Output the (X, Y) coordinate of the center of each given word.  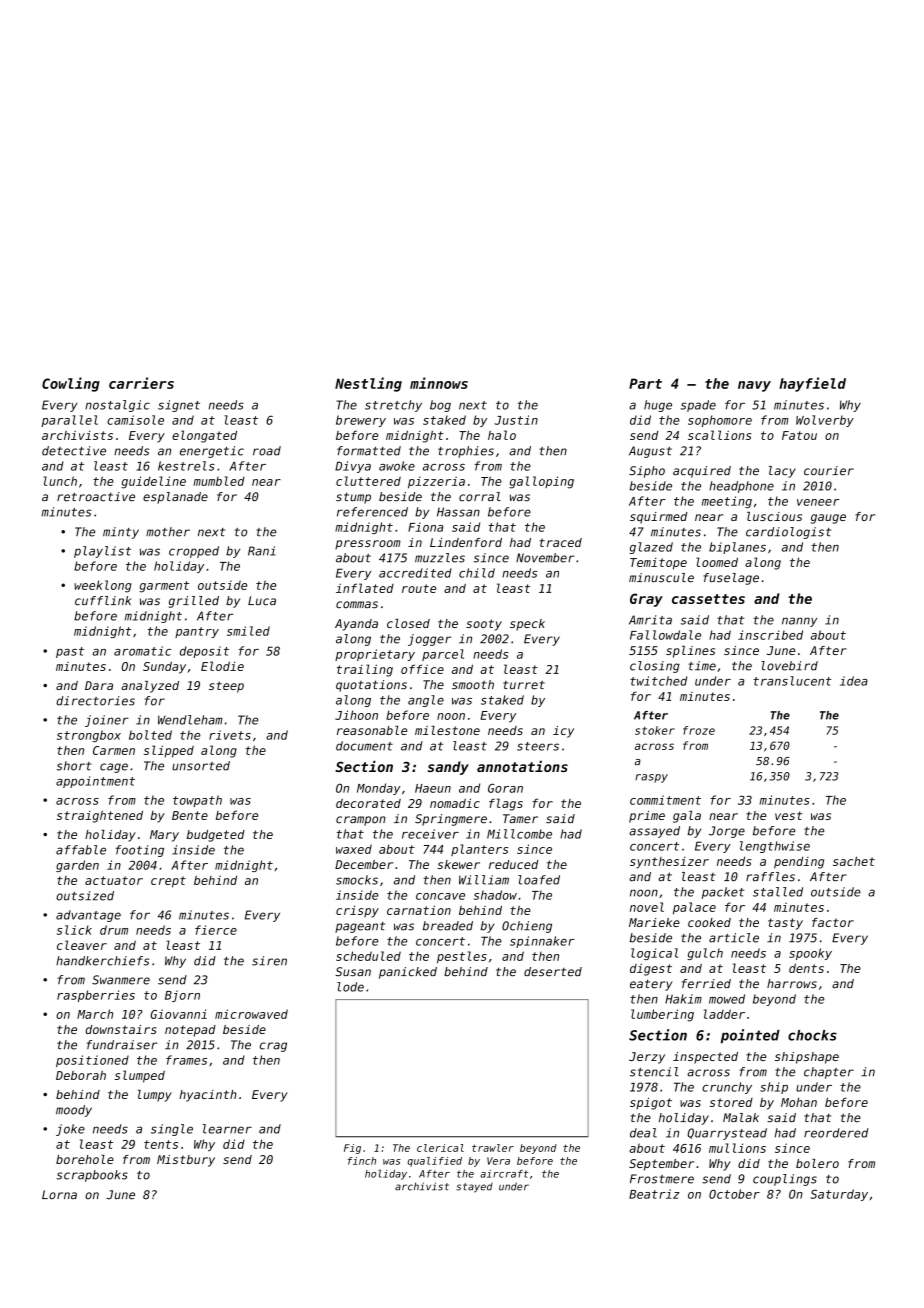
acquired (702, 472)
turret (524, 685)
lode (350, 987)
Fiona (425, 527)
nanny (799, 622)
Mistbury (186, 1161)
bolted (150, 735)
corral (480, 497)
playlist (102, 552)
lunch (60, 481)
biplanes (737, 548)
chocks (812, 1035)
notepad (190, 1031)
